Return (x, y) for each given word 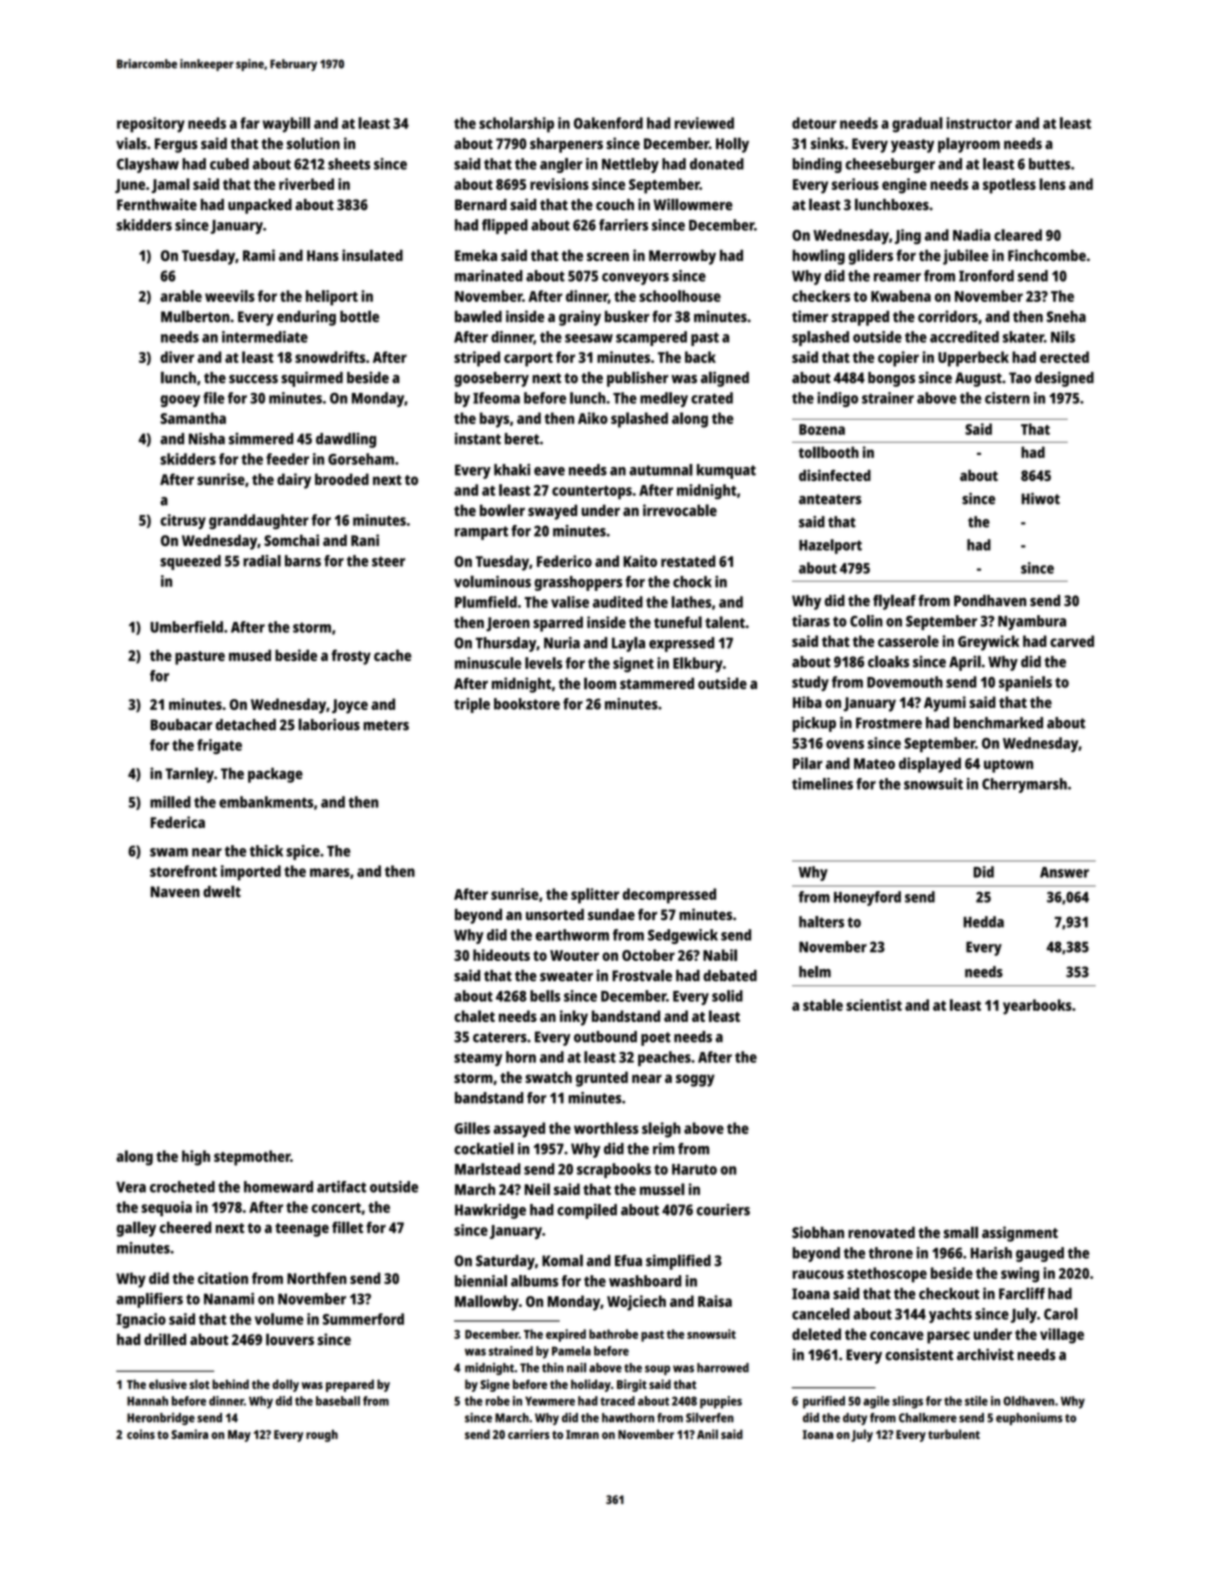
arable (181, 296)
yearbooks (1037, 1007)
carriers (529, 1434)
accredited (964, 337)
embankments (266, 802)
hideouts (501, 955)
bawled (478, 316)
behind (230, 1384)
